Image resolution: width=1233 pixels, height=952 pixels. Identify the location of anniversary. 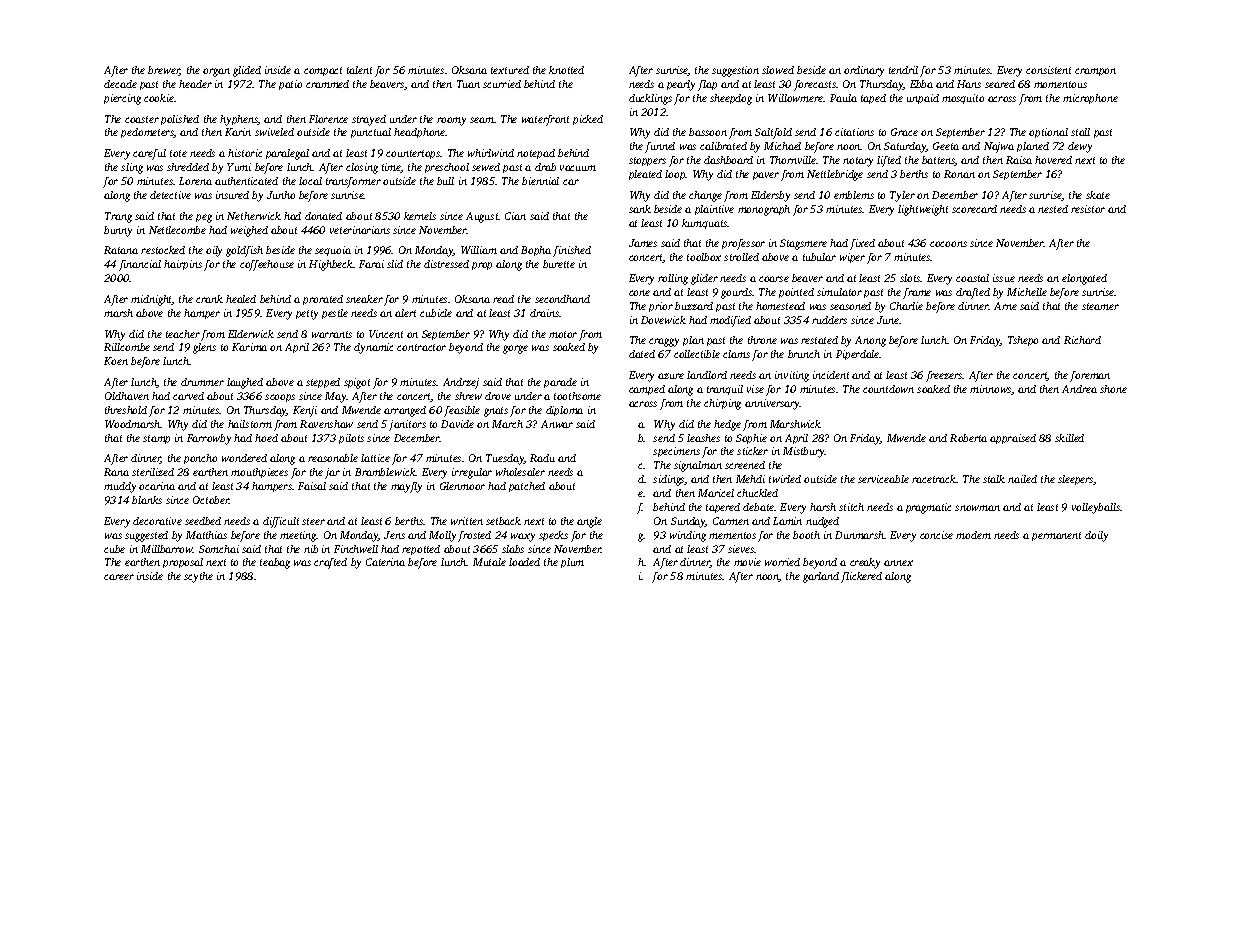
(772, 404).
